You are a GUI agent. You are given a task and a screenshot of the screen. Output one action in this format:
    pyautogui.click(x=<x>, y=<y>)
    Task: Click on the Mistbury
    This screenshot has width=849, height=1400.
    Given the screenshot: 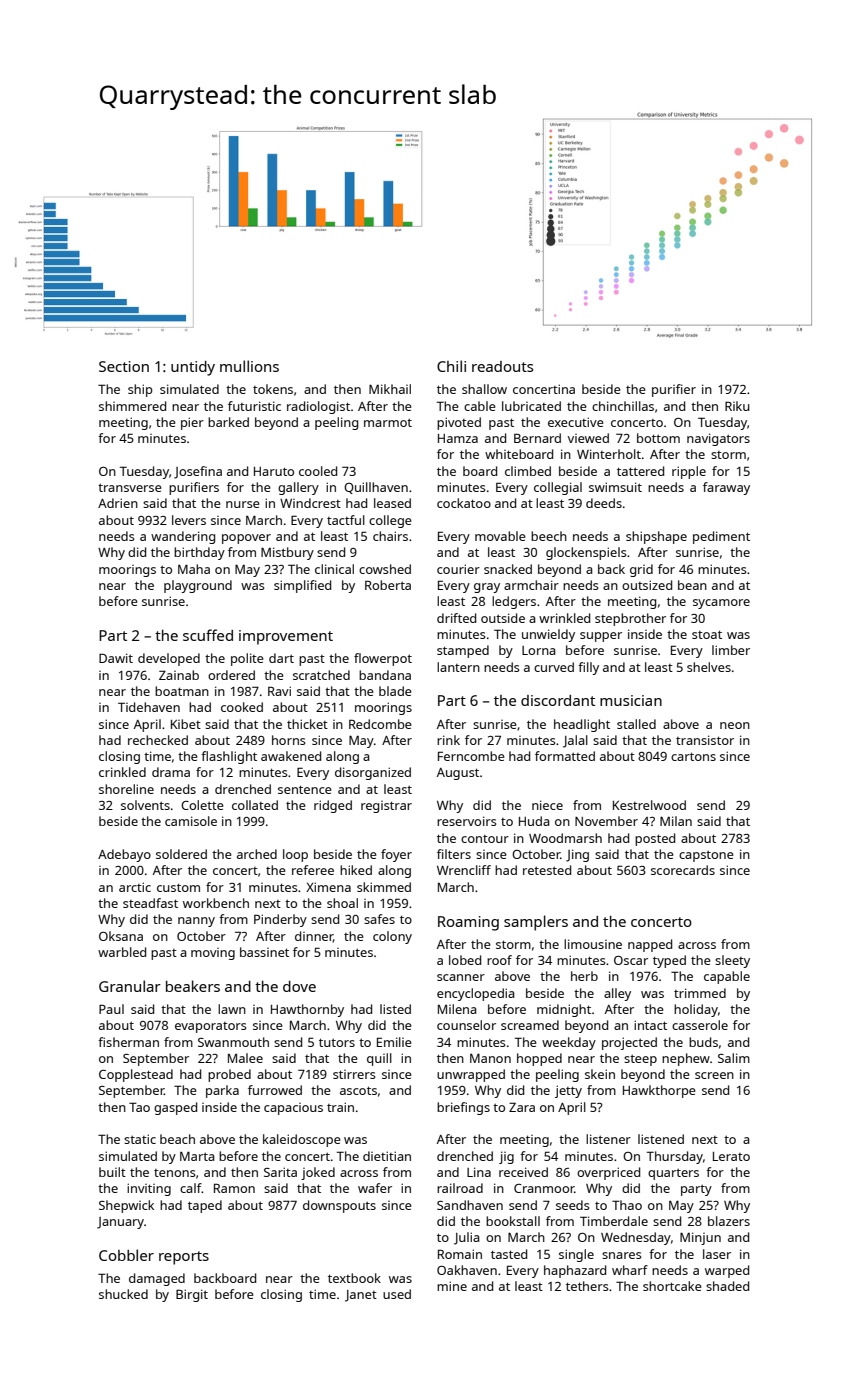 What is the action you would take?
    pyautogui.click(x=287, y=553)
